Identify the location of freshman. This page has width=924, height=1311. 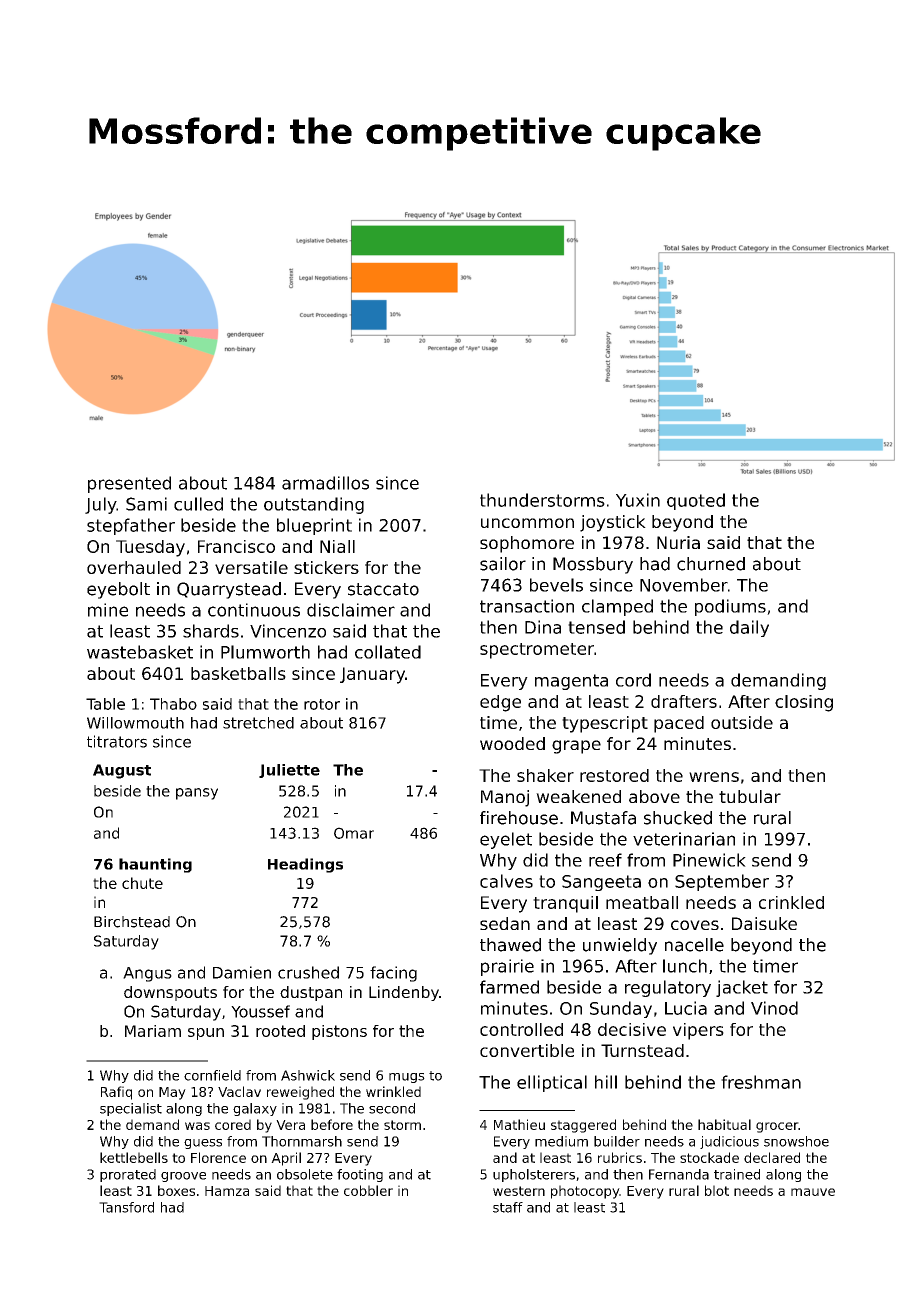
(761, 1082).
